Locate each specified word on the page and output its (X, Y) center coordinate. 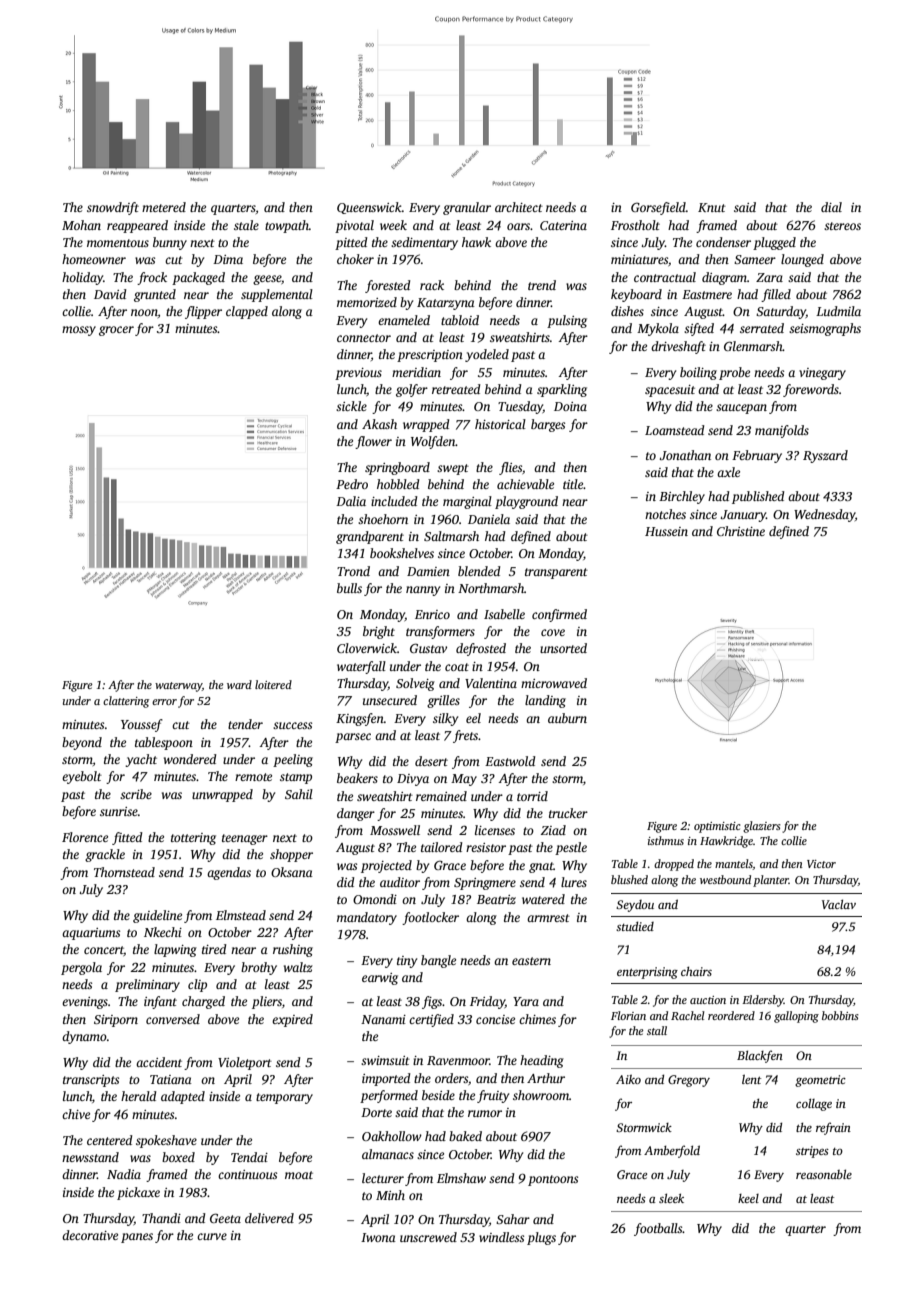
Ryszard (825, 456)
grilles (443, 701)
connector (364, 338)
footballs (658, 1229)
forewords (811, 390)
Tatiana (171, 1079)
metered (164, 207)
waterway (178, 687)
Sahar (513, 1219)
